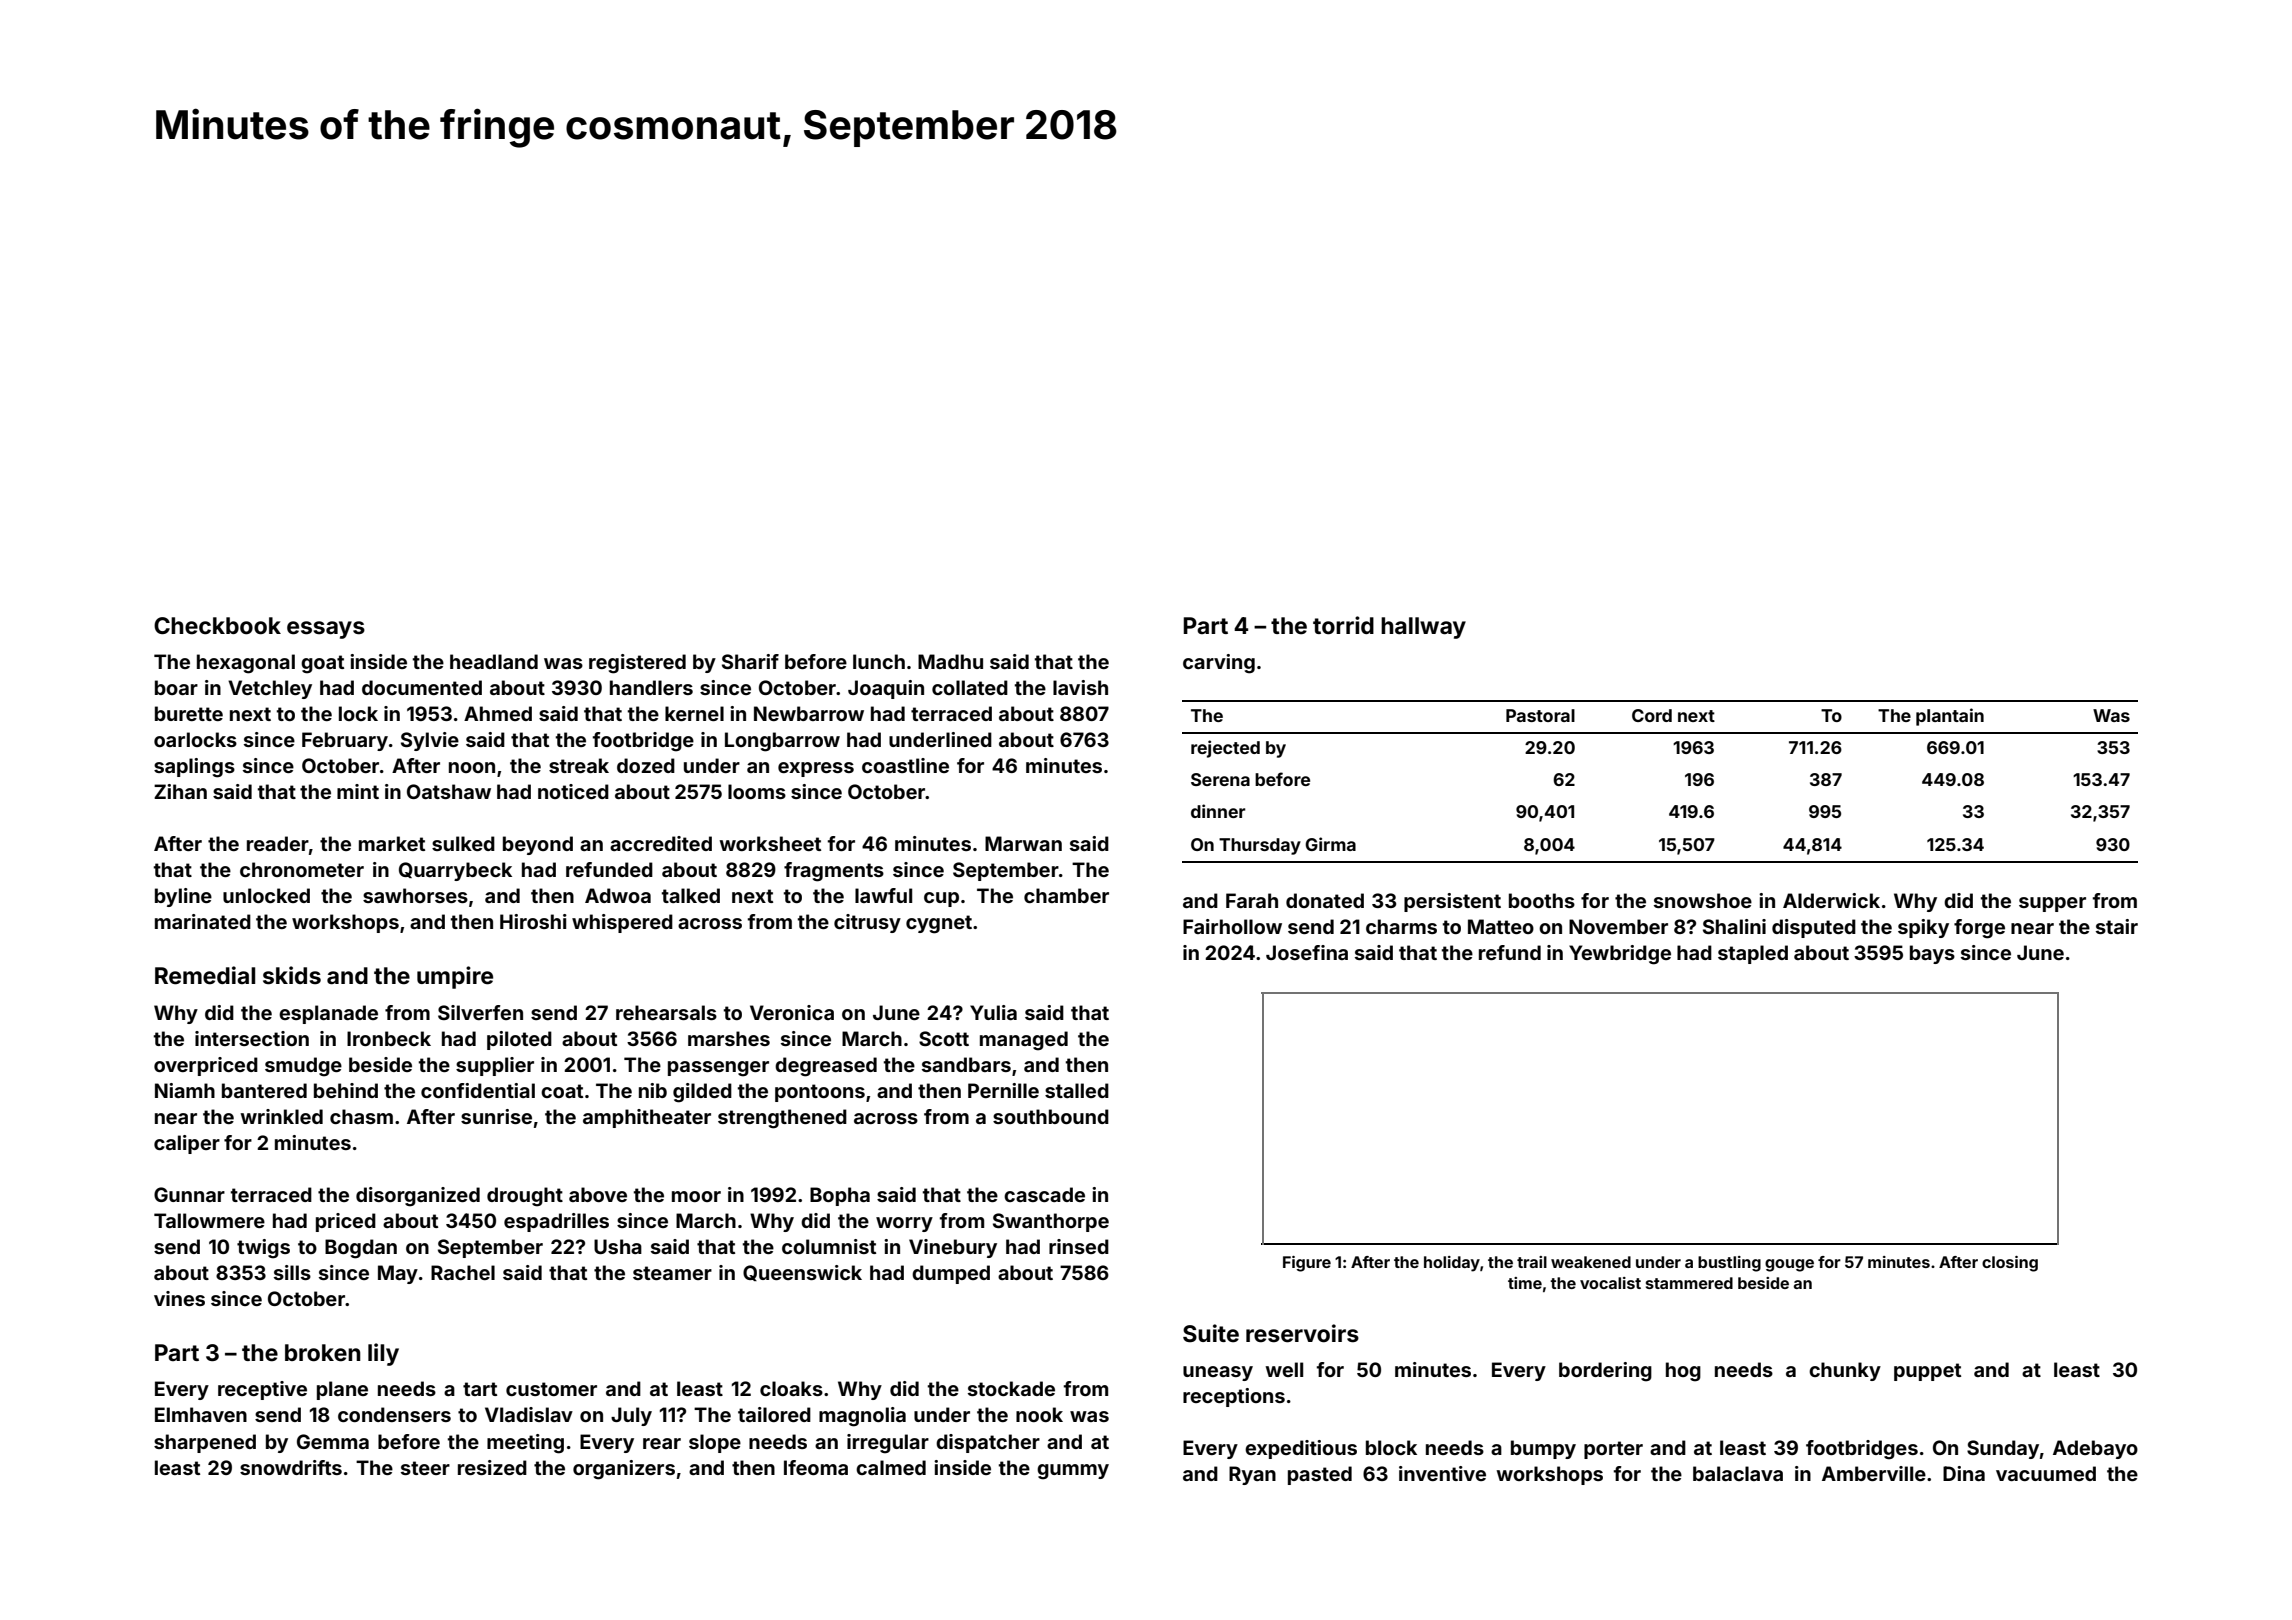  I want to click on holiday, so click(1452, 1264).
